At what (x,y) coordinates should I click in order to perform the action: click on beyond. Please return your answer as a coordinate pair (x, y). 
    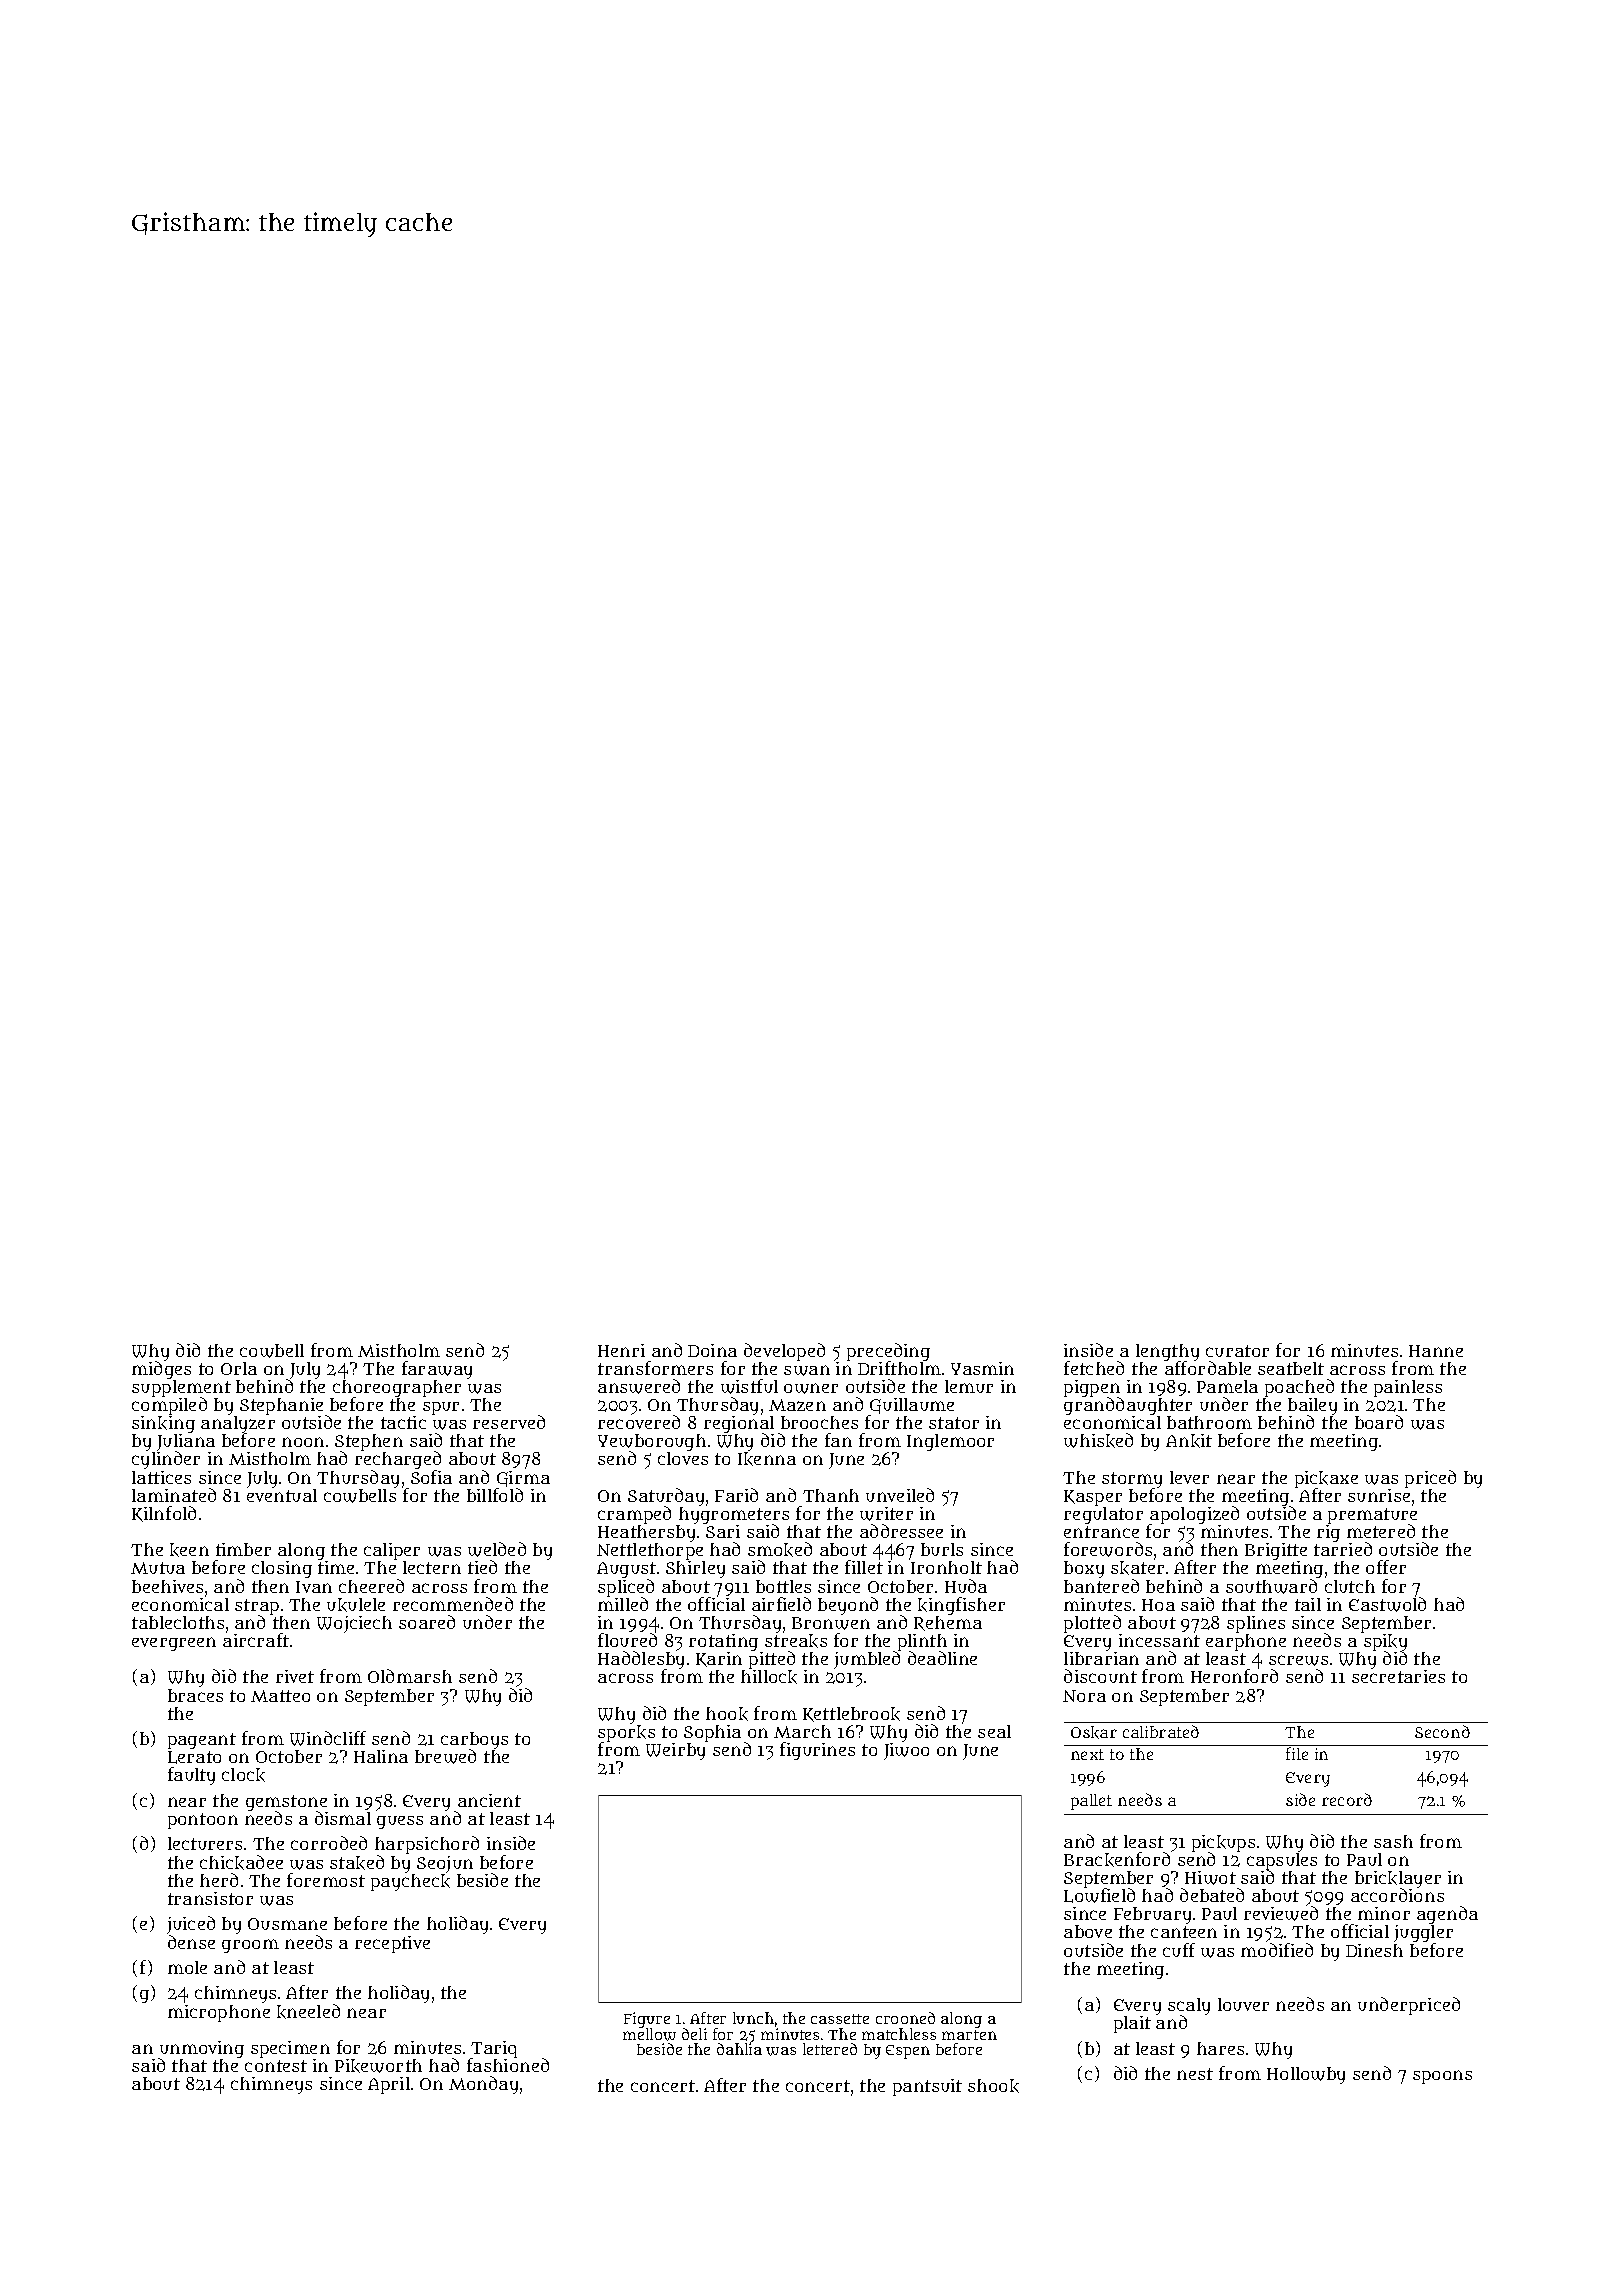
    Looking at the image, I should click on (848, 1606).
